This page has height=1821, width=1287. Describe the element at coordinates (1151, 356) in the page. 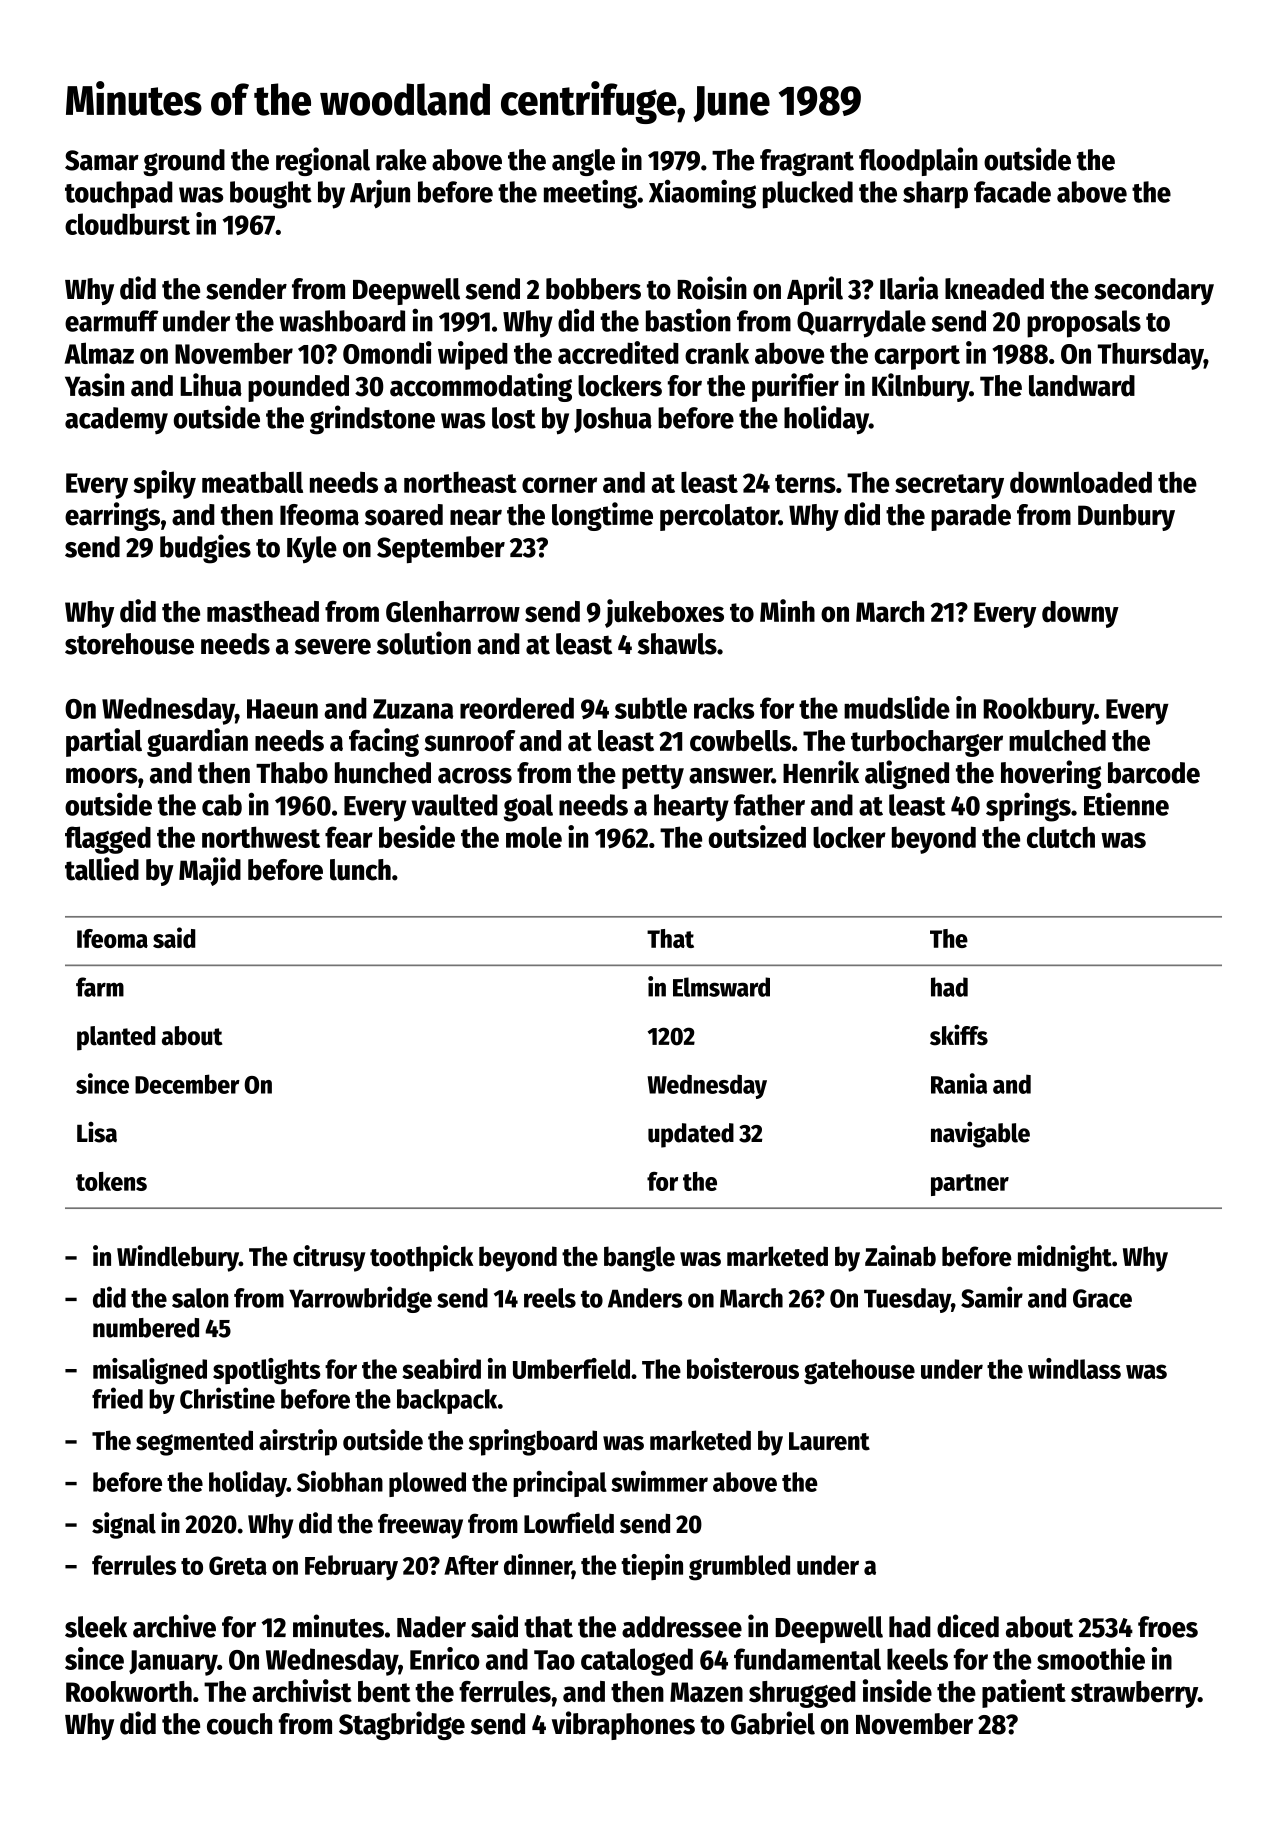

I see `Thursday` at that location.
